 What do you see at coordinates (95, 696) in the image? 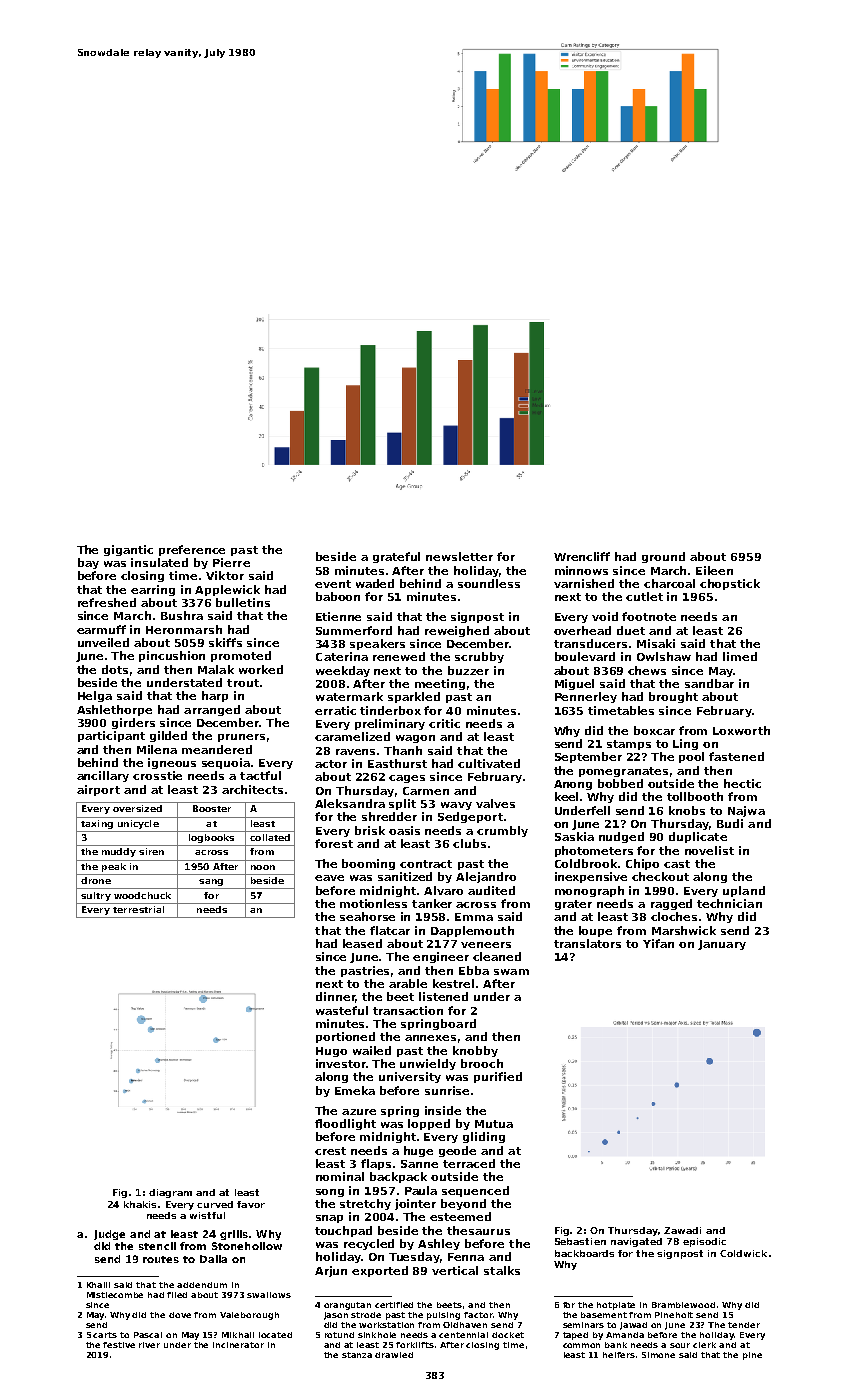
I see `Helga` at bounding box center [95, 696].
